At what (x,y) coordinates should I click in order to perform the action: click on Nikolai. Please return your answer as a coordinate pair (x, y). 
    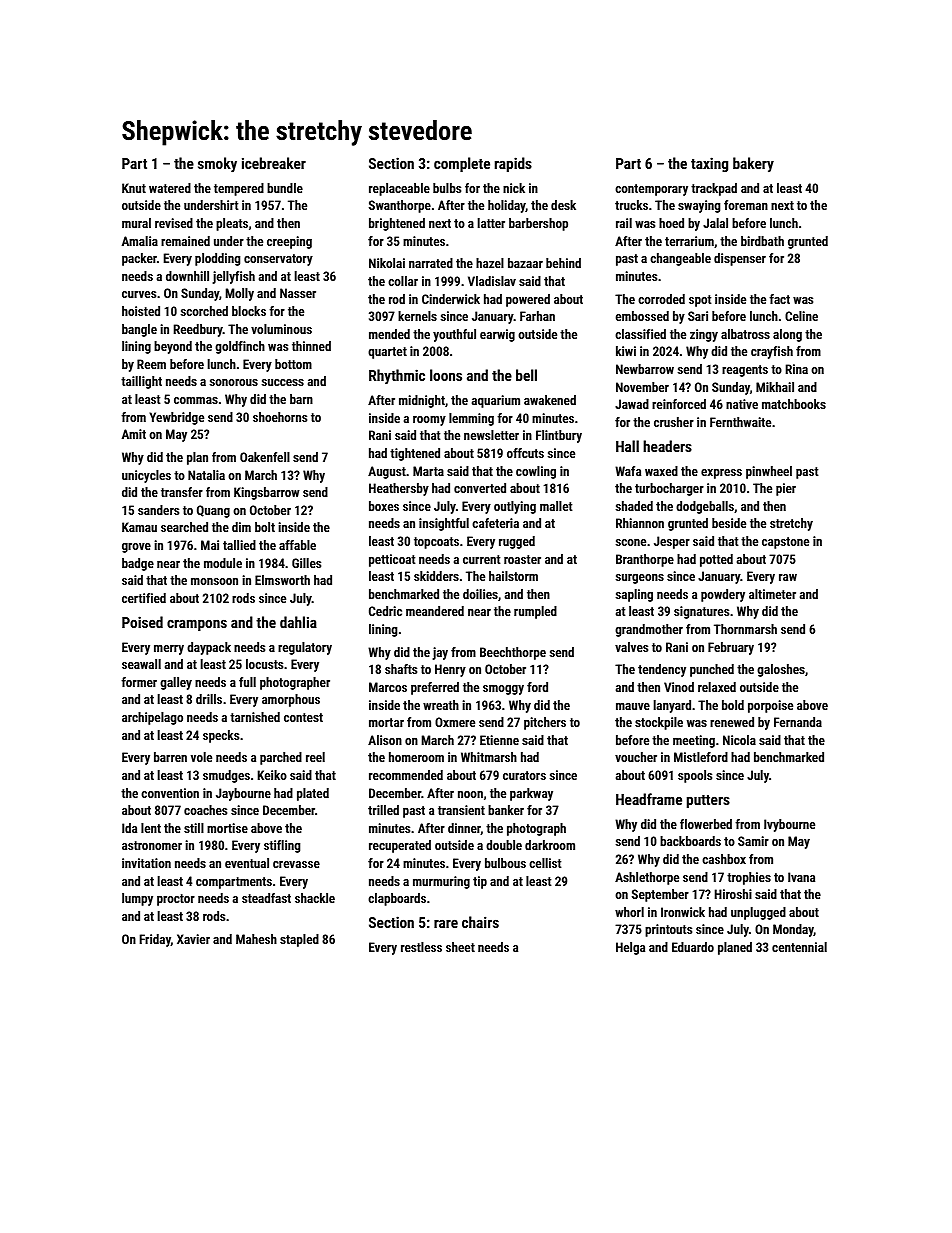
    Looking at the image, I should click on (387, 263).
